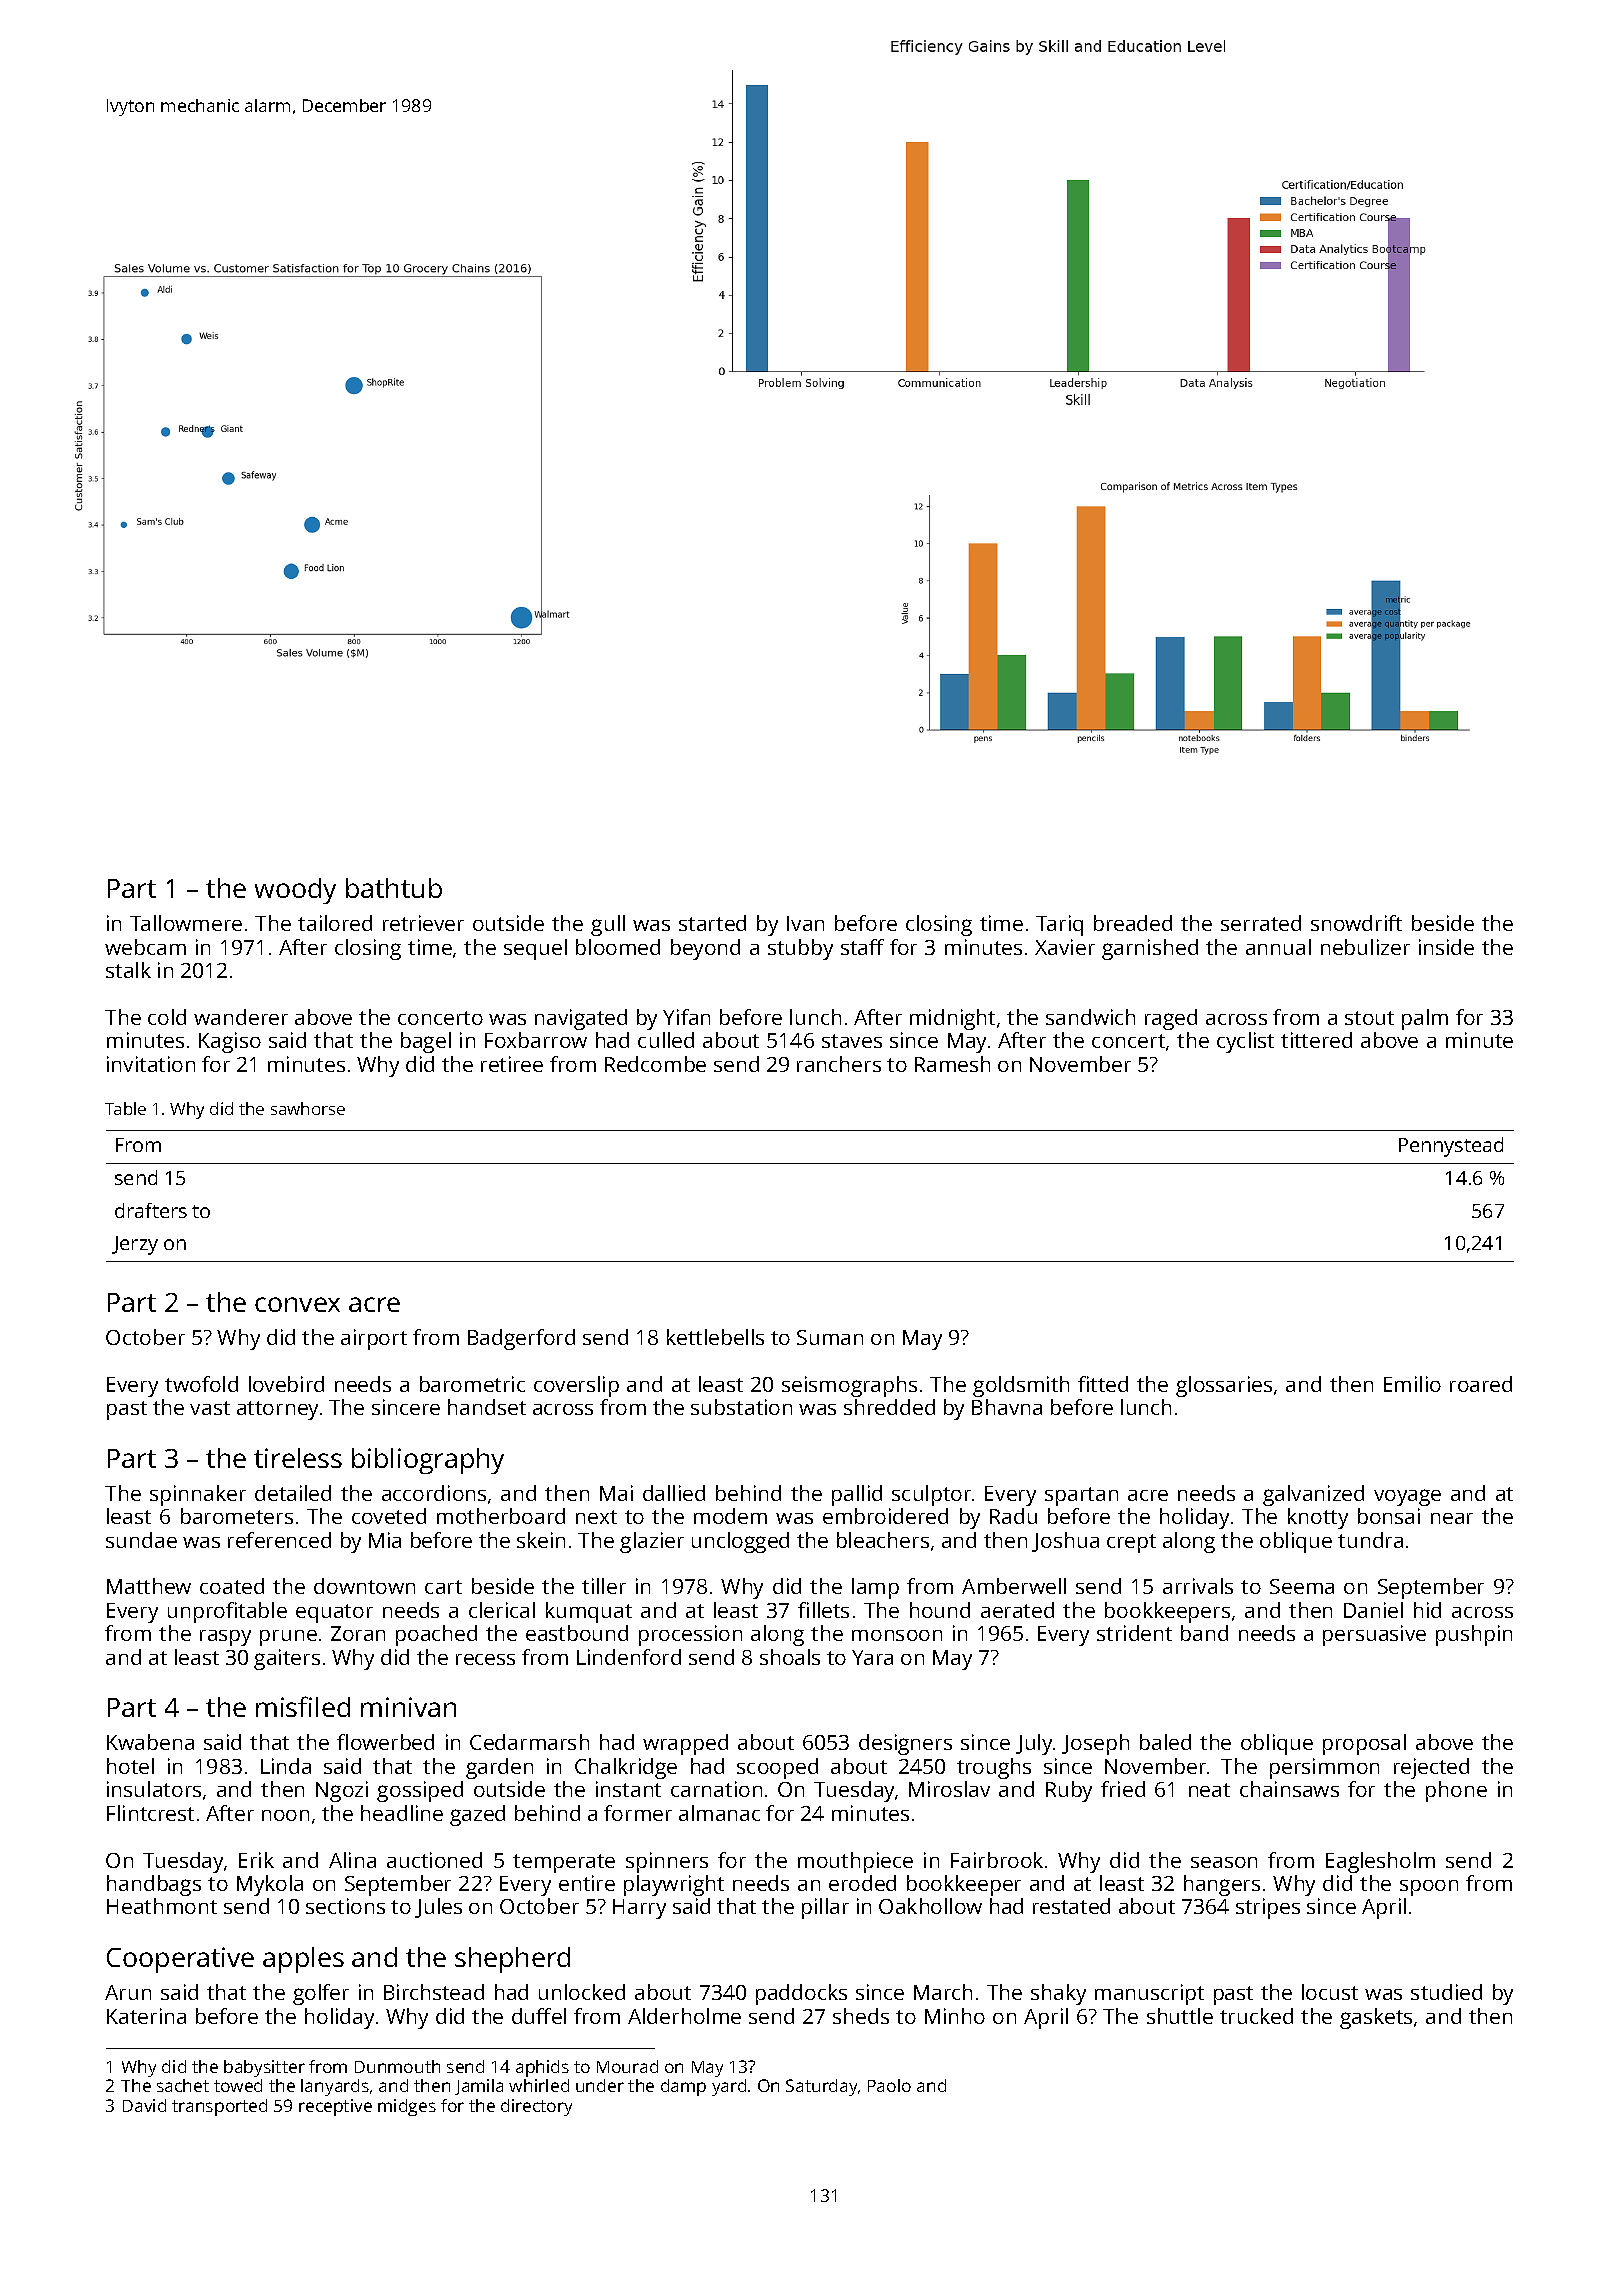 This page has height=2292, width=1620. I want to click on ranchers, so click(839, 1064).
